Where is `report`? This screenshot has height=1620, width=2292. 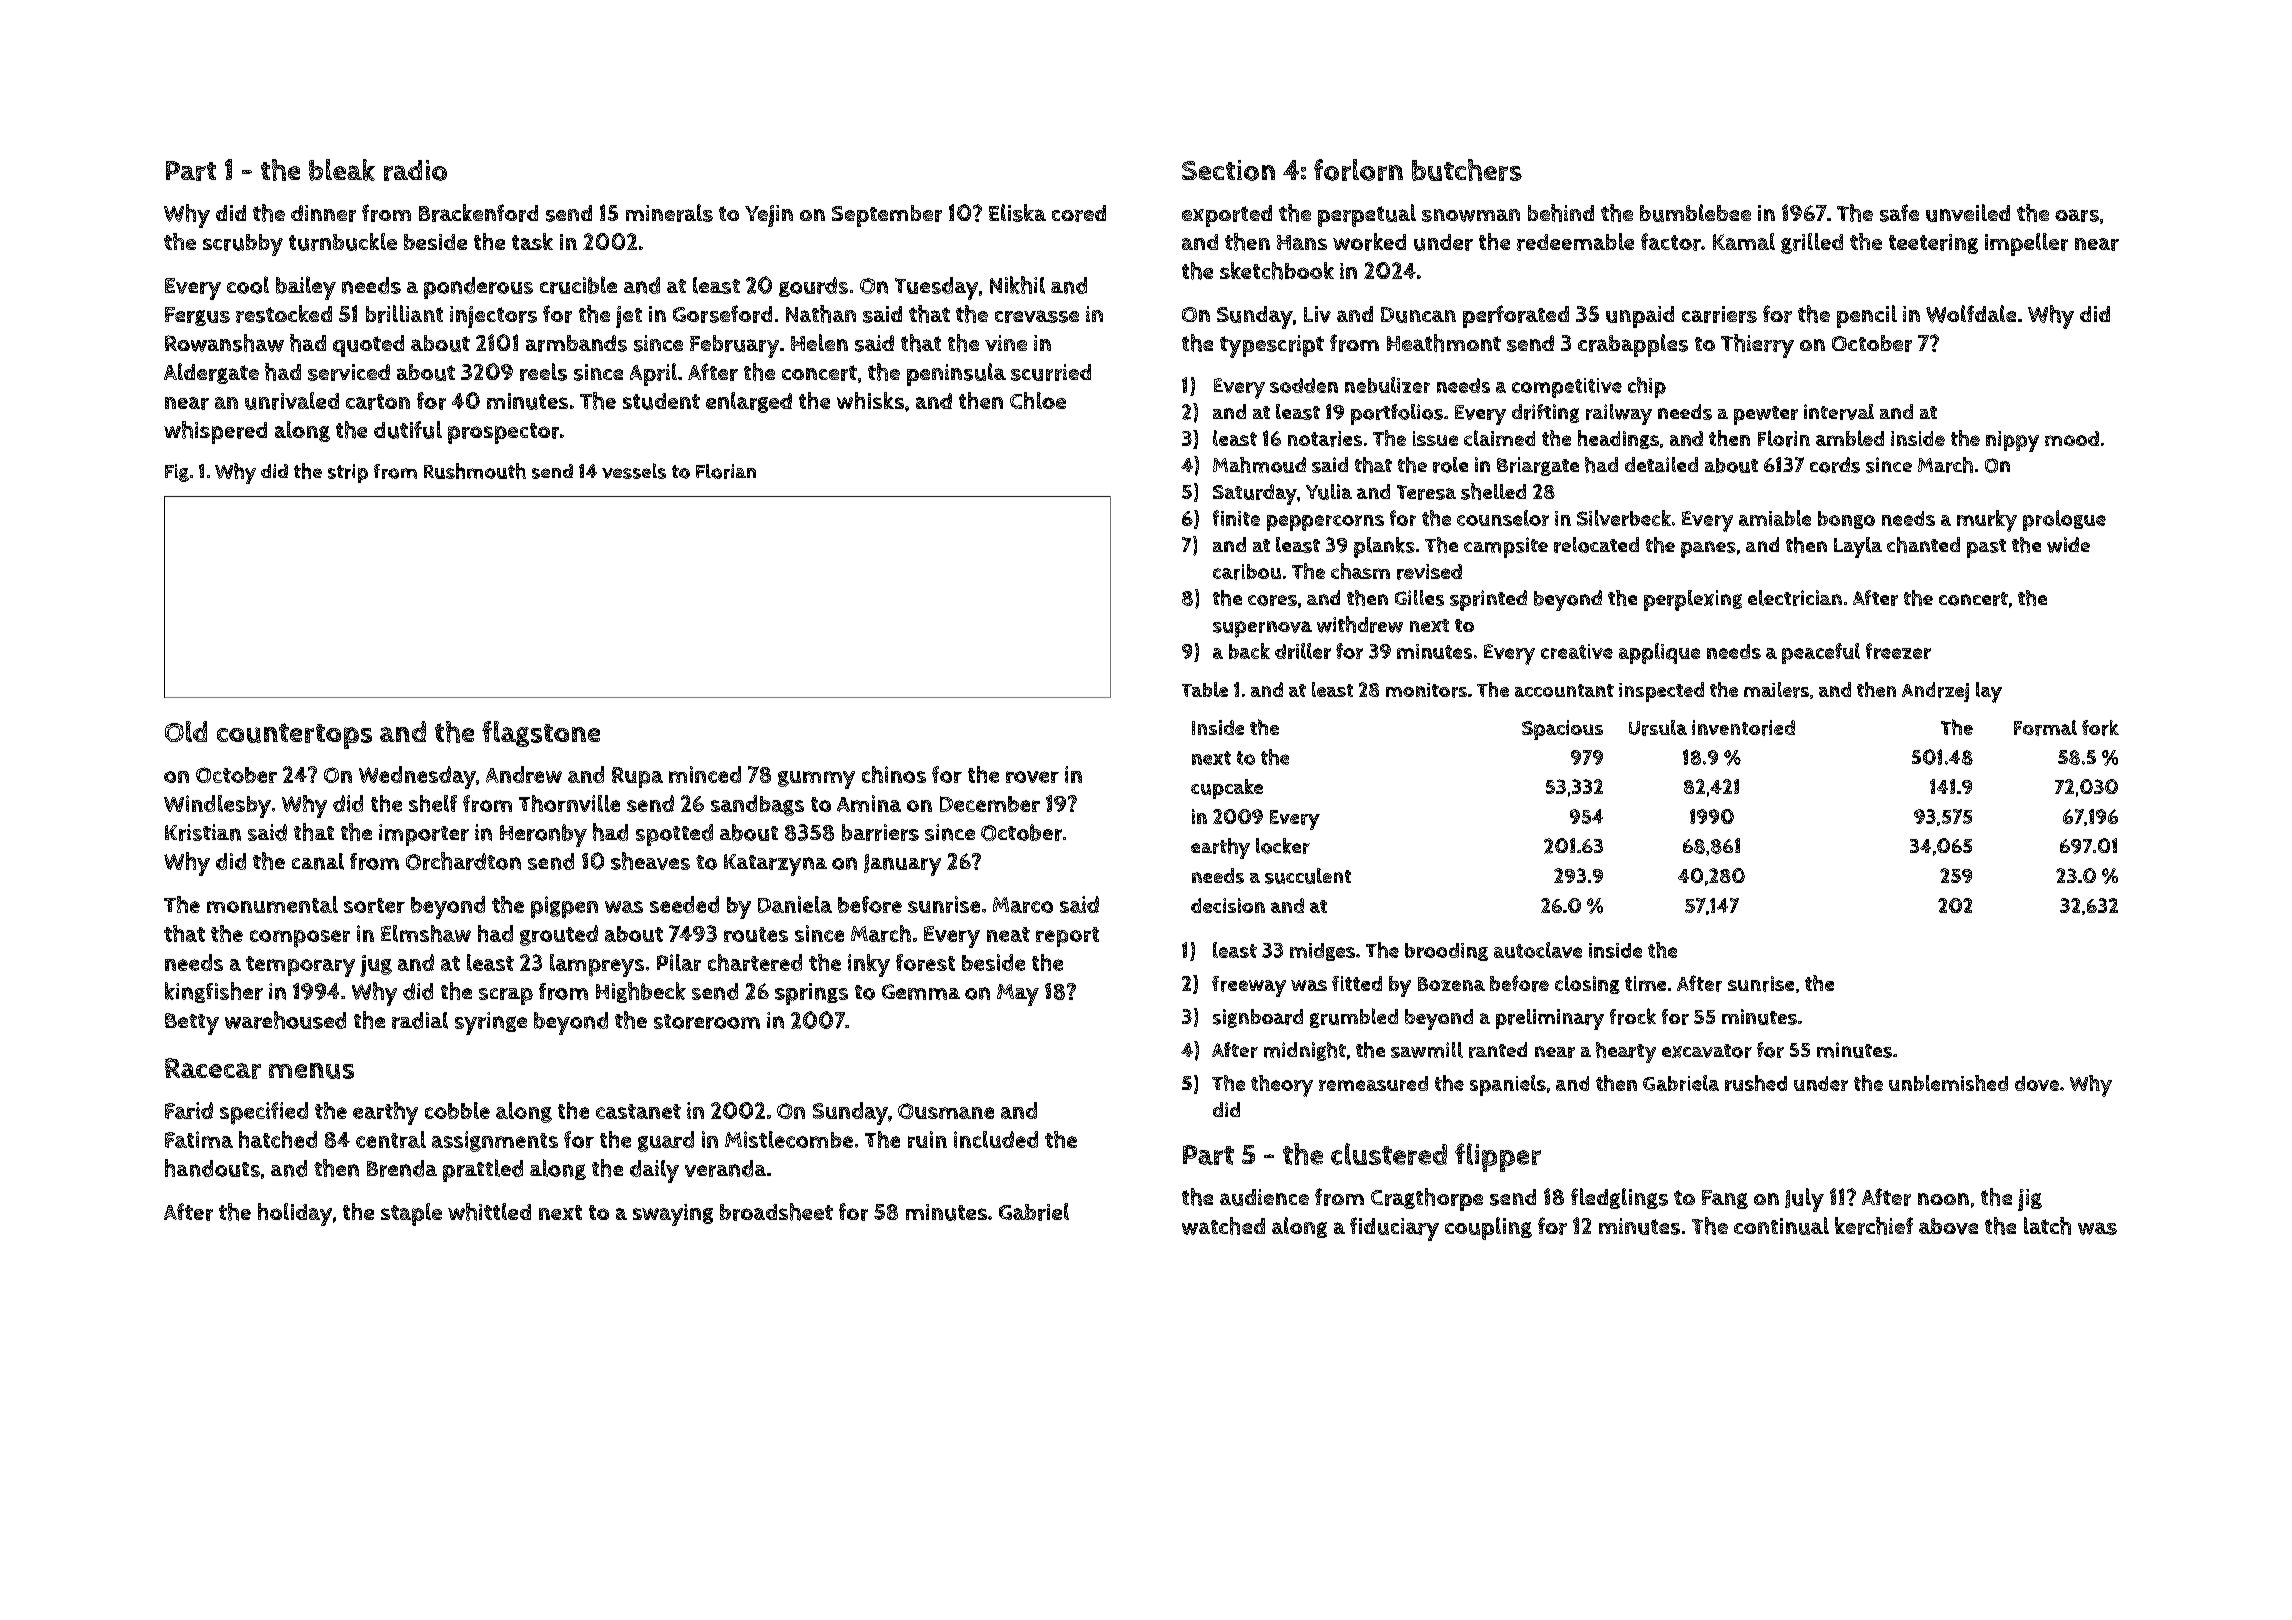 report is located at coordinates (1067, 937).
